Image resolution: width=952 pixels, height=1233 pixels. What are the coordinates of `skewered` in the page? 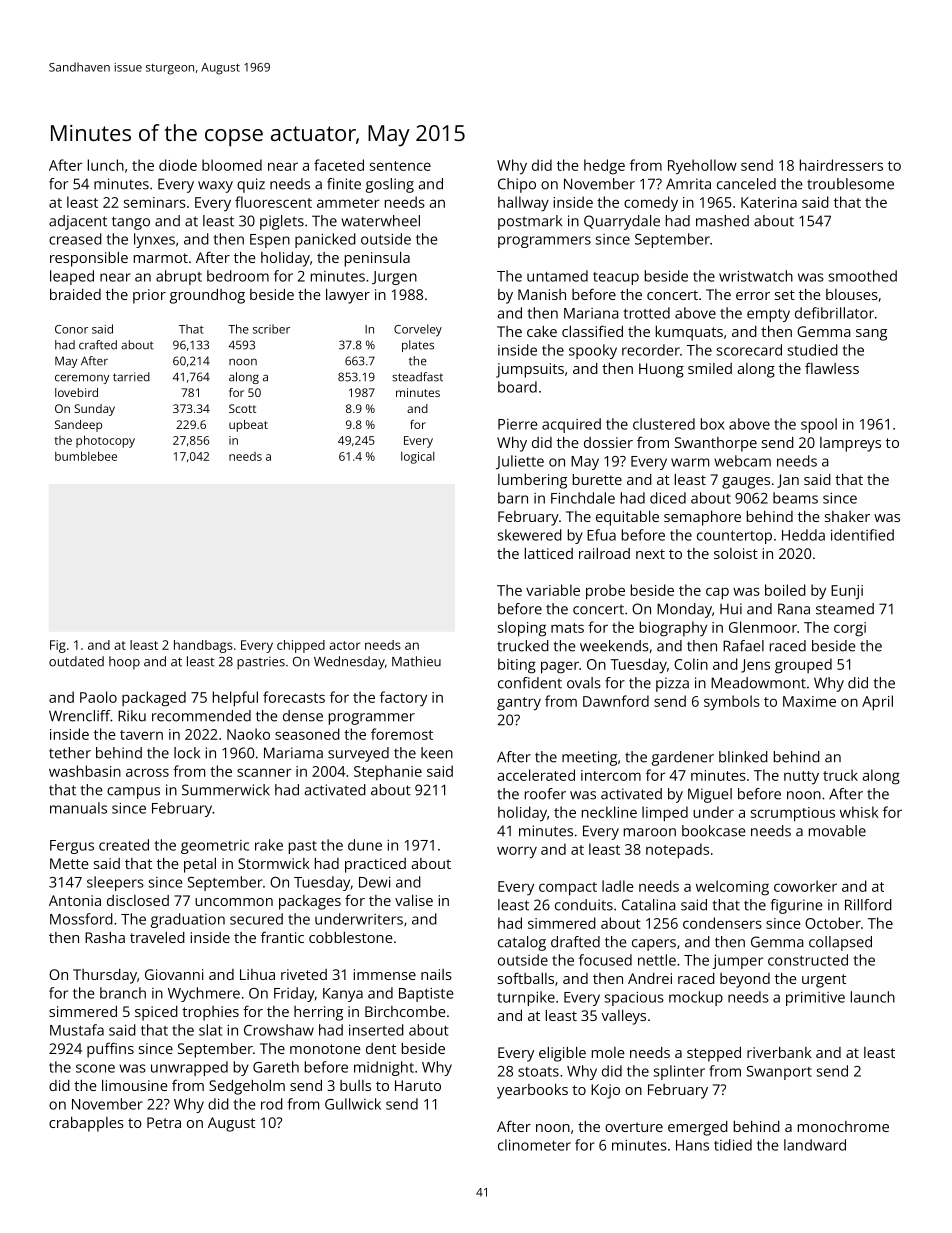 It's located at (530, 535).
